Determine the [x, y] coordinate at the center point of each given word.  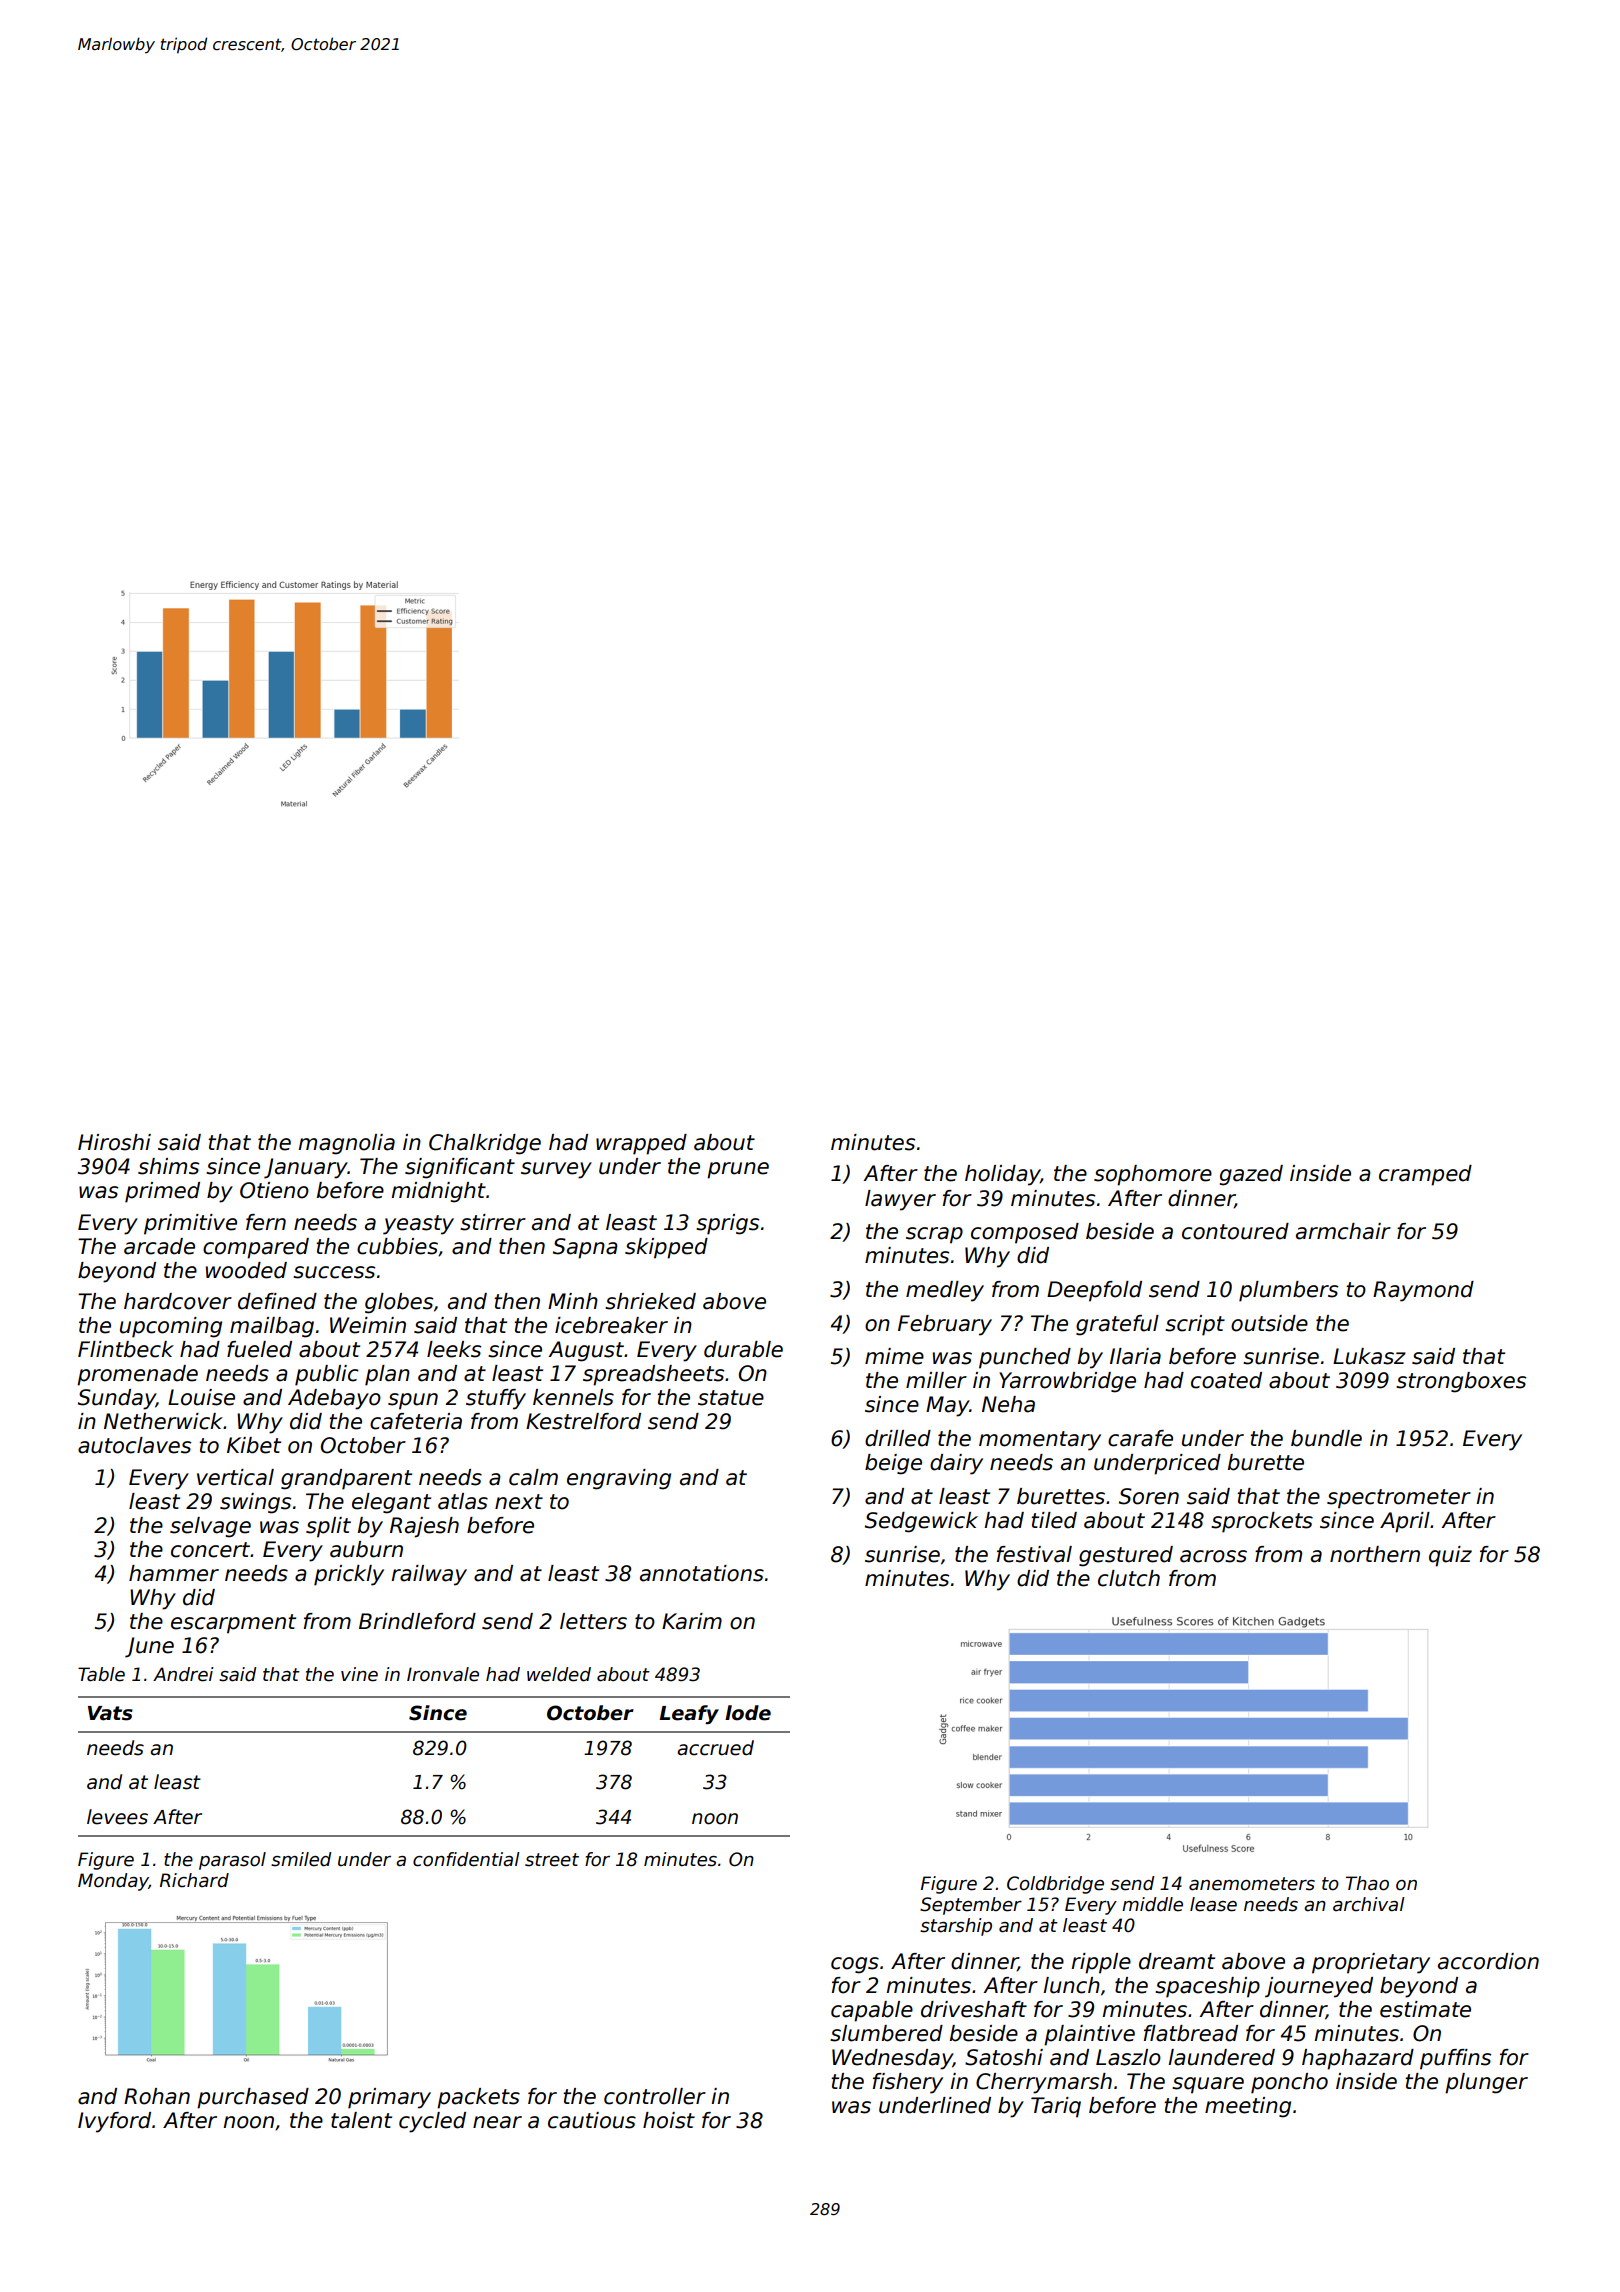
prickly [349, 1575]
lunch [1071, 1985]
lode [748, 1713]
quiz [1450, 1556]
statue [731, 1398]
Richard [194, 1880]
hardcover [178, 1301]
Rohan [157, 2096]
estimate [1425, 2009]
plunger [1486, 2083]
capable [872, 2011]
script [1195, 1325]
